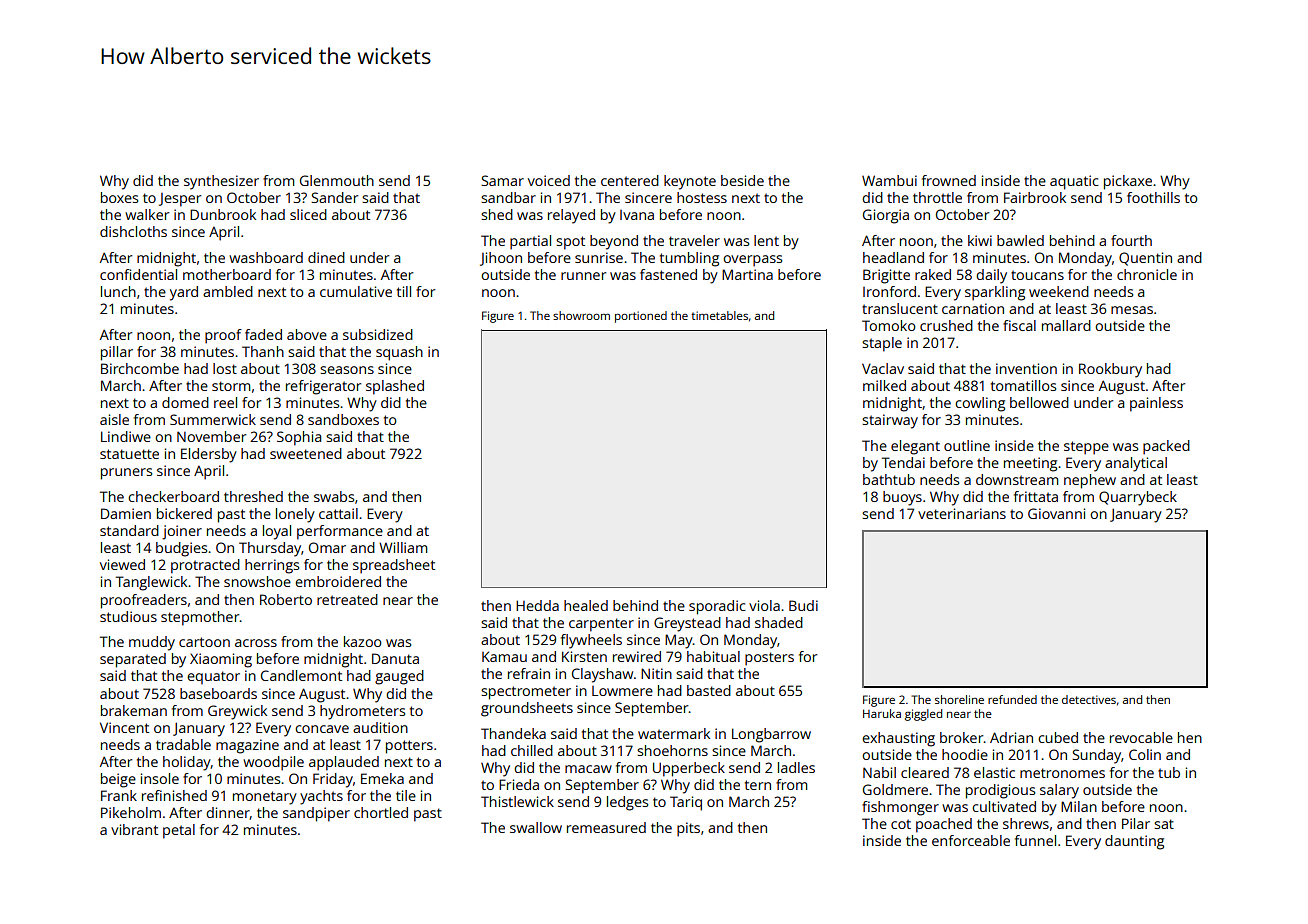 The image size is (1308, 924). Describe the element at coordinates (803, 605) in the screenshot. I see `Budi` at that location.
